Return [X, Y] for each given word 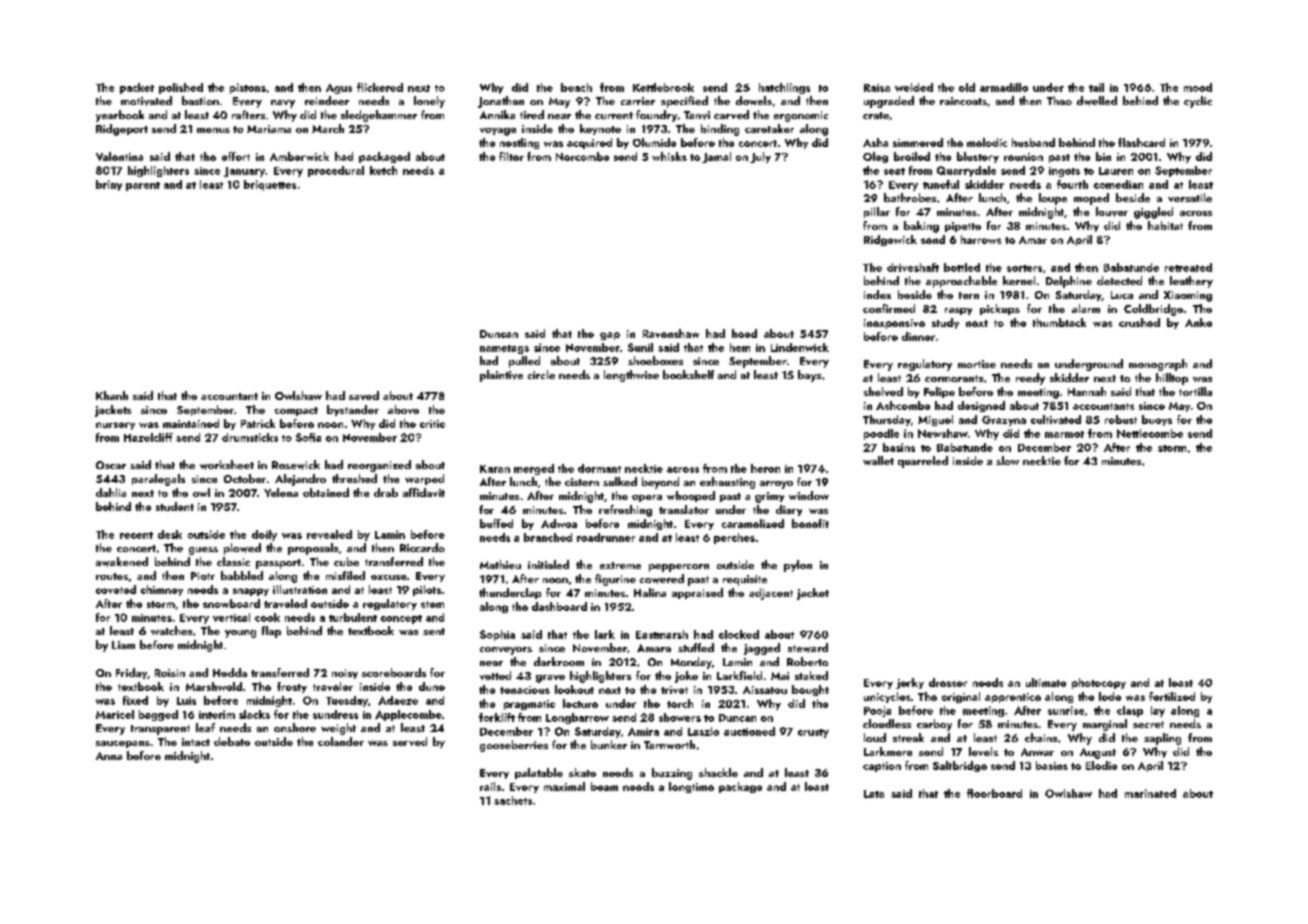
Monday [691, 663]
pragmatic [529, 705]
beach [576, 87]
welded [914, 87]
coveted [116, 589]
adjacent [771, 594]
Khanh [112, 395]
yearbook [120, 116]
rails [490, 786]
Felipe [939, 392]
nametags [504, 349]
